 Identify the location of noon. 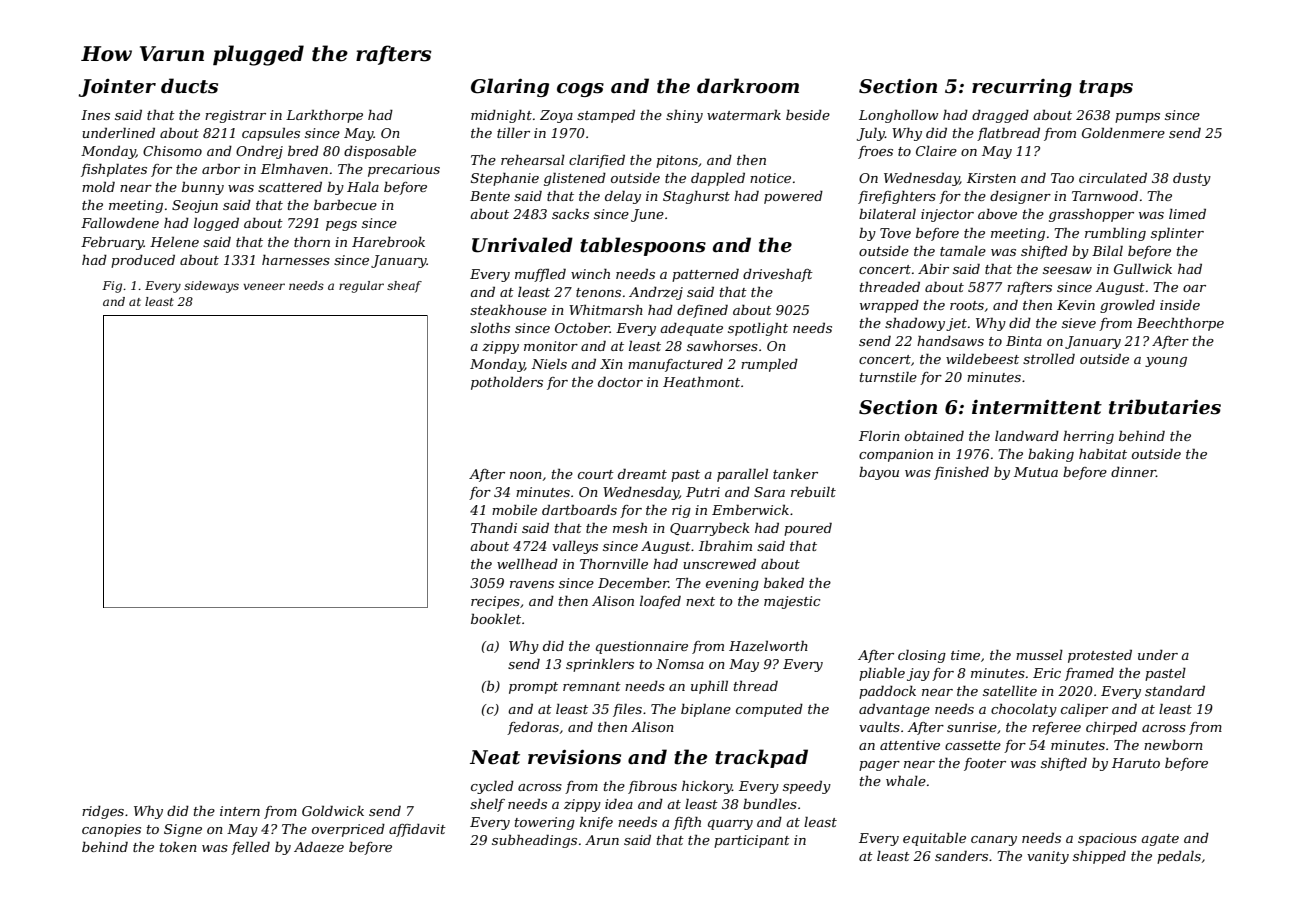
(526, 475).
